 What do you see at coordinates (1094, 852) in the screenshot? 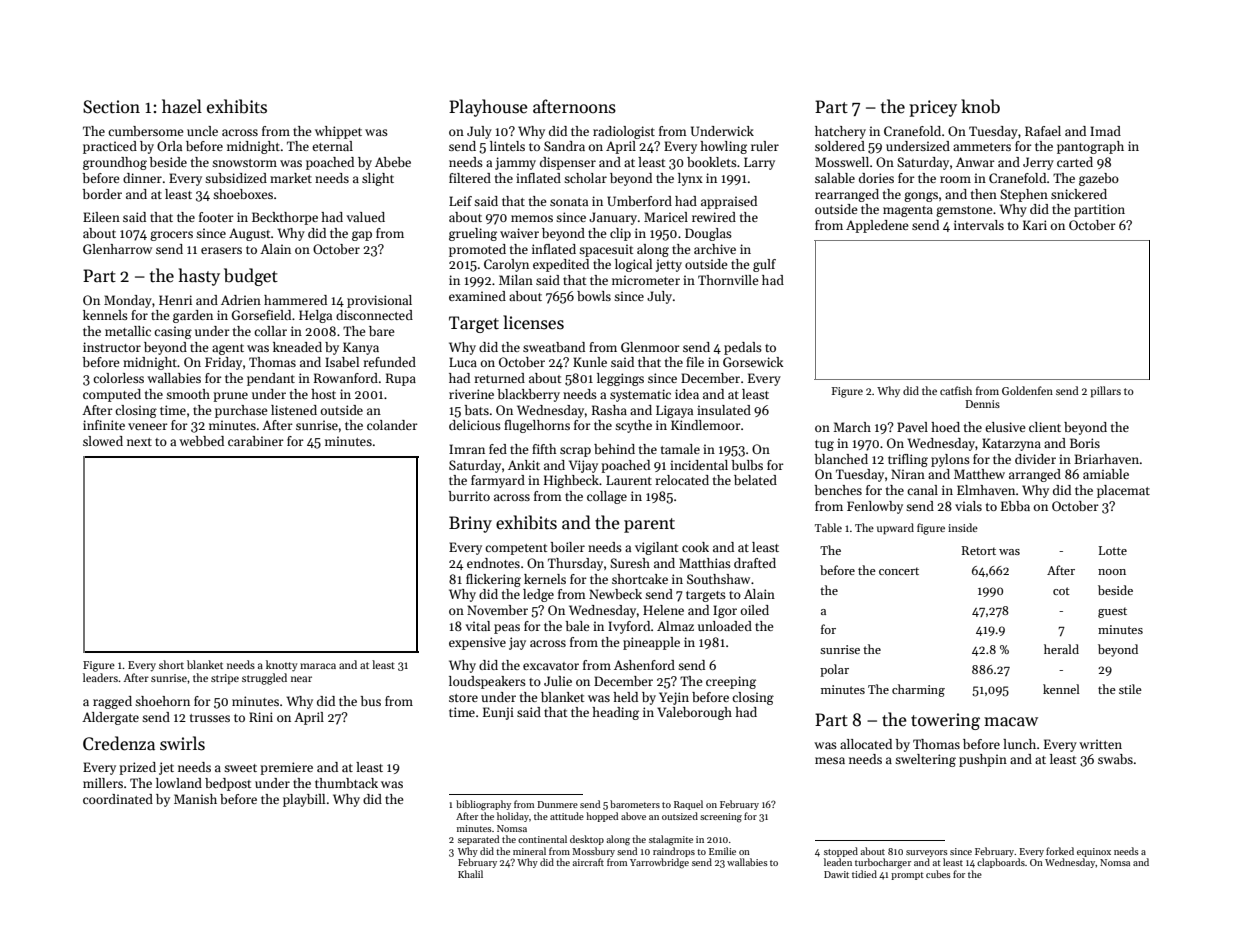
I see `equinox` at bounding box center [1094, 852].
